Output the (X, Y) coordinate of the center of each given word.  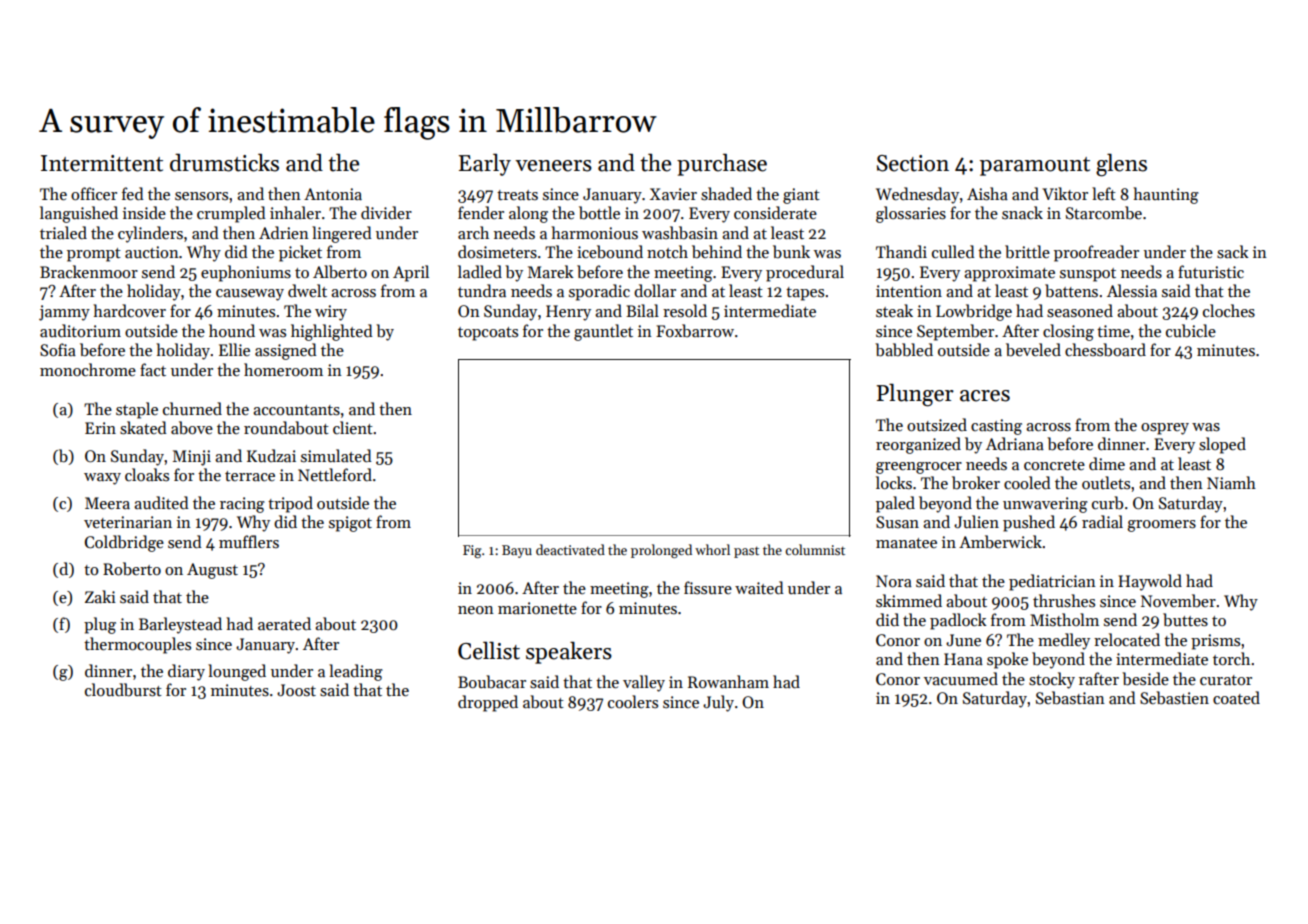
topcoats (488, 334)
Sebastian (1070, 697)
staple (137, 410)
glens (1121, 165)
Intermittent (102, 163)
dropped (488, 703)
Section (913, 163)
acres (985, 396)
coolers (633, 701)
